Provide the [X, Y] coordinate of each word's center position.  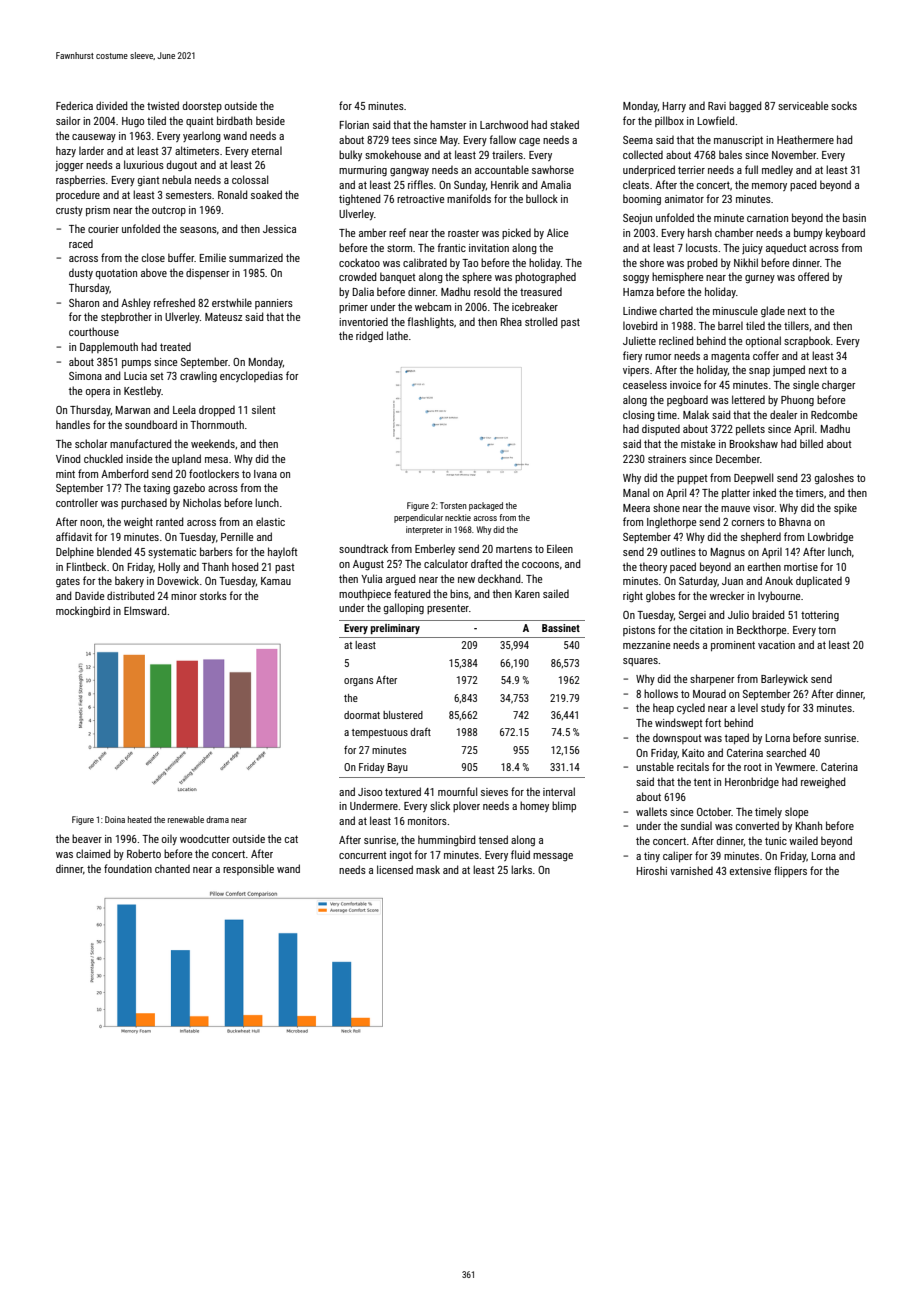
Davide [89, 596]
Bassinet [561, 628]
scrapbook [807, 341]
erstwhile [232, 302]
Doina [115, 819]
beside [270, 120]
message [553, 857]
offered [813, 276]
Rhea [511, 321]
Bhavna [795, 521]
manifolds [469, 198]
